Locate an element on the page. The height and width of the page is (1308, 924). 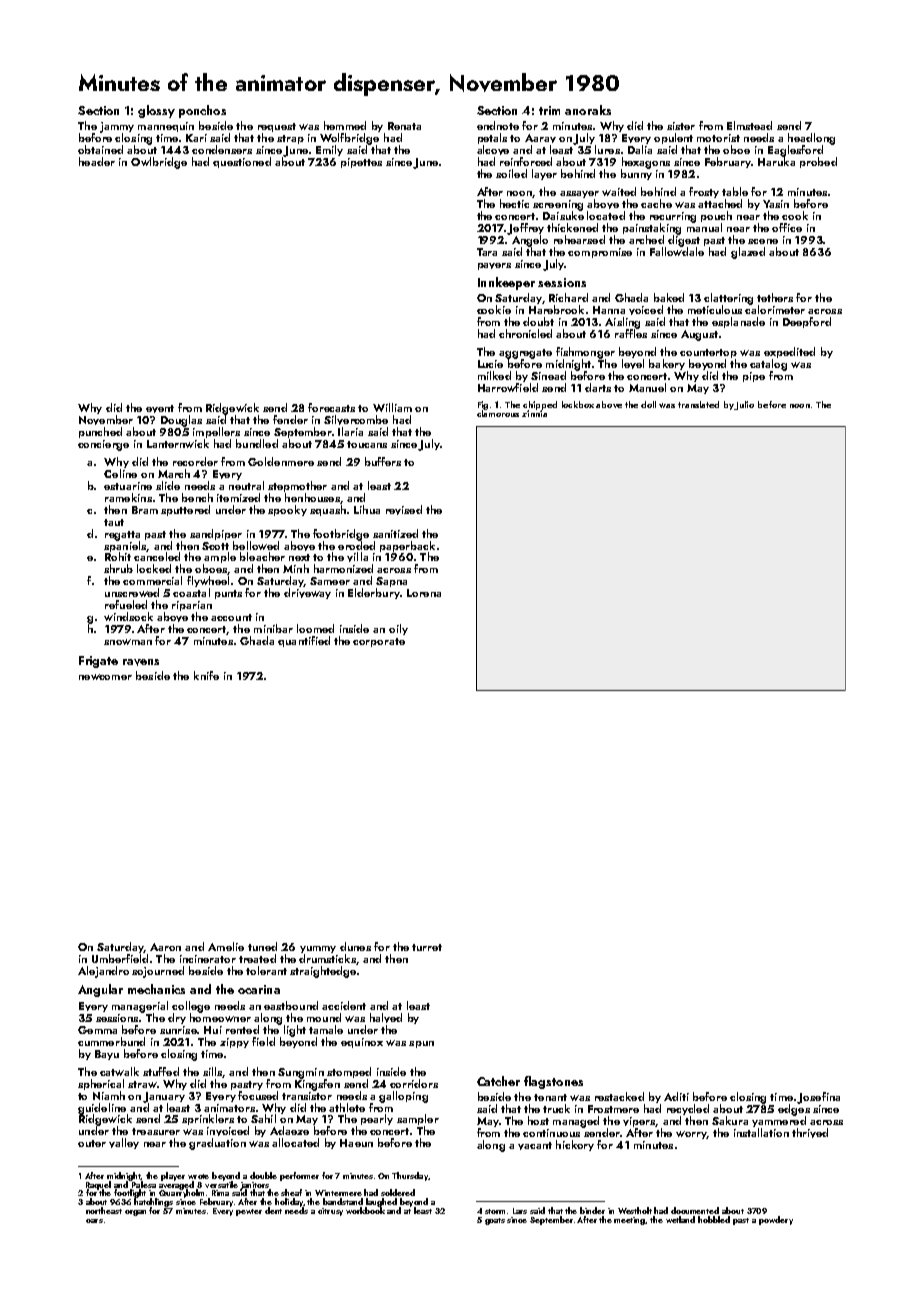
Tara is located at coordinates (487, 252).
